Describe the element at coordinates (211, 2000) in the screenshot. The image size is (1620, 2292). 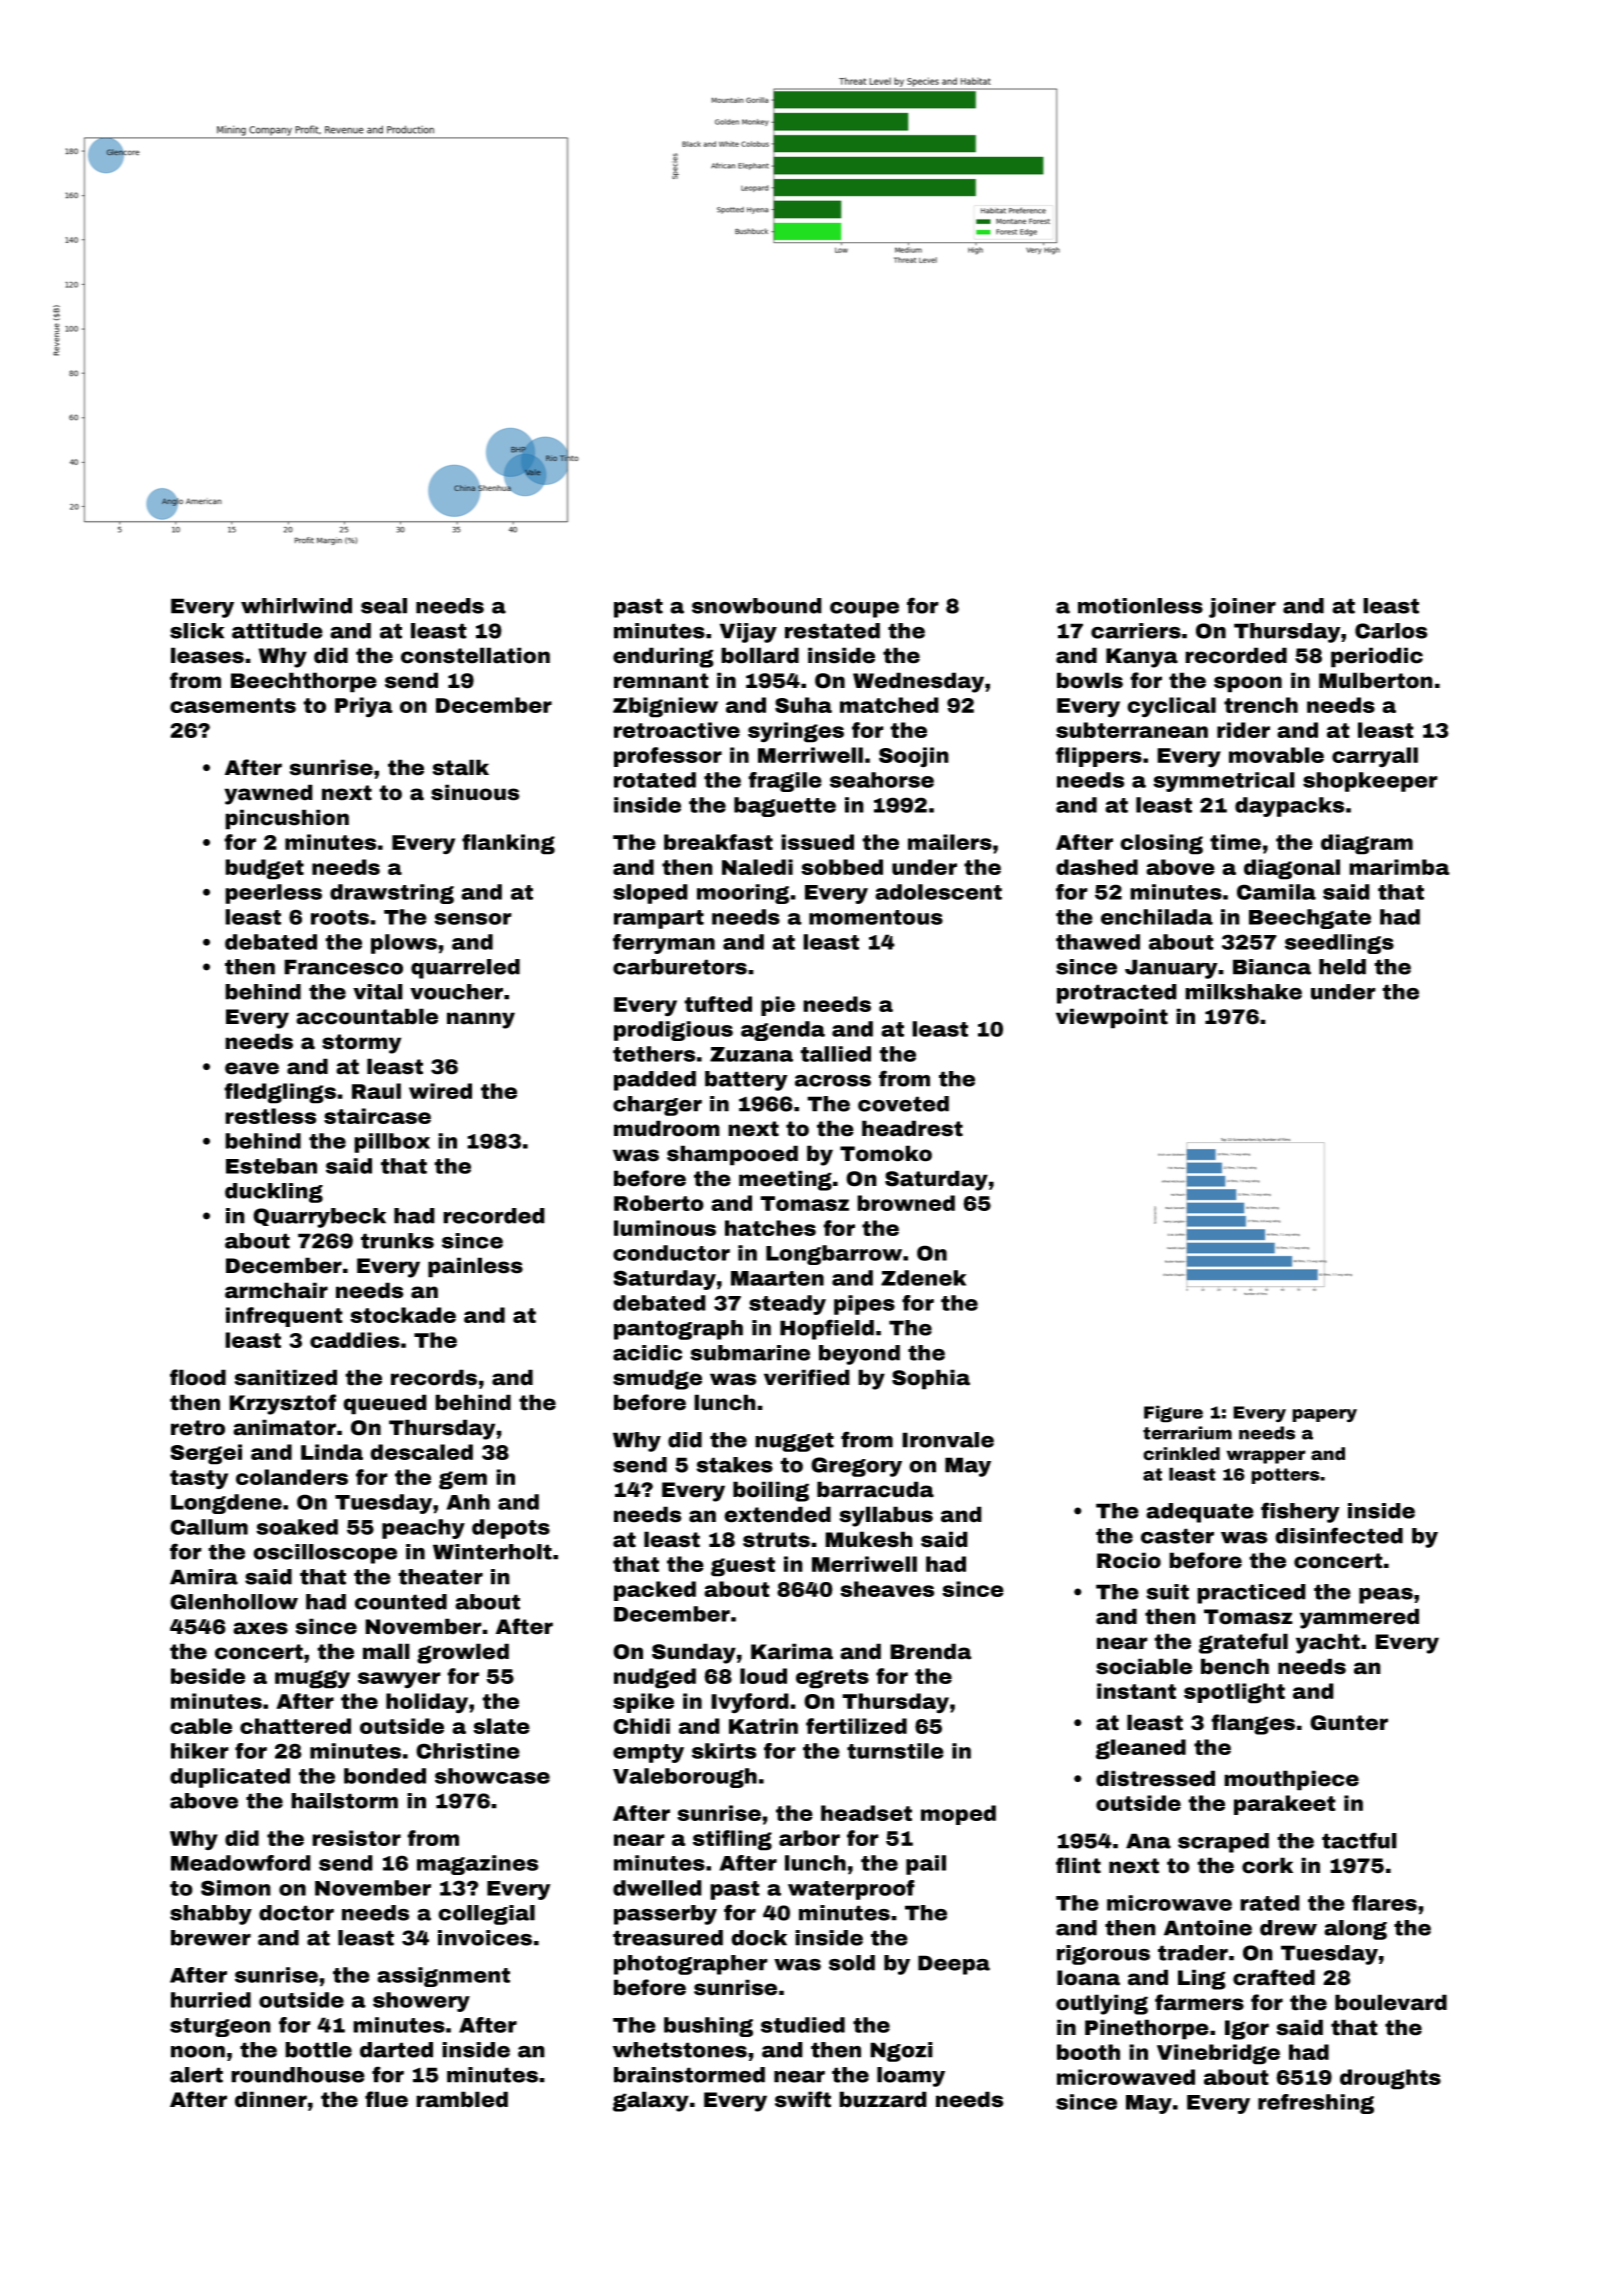
I see `hurried` at that location.
